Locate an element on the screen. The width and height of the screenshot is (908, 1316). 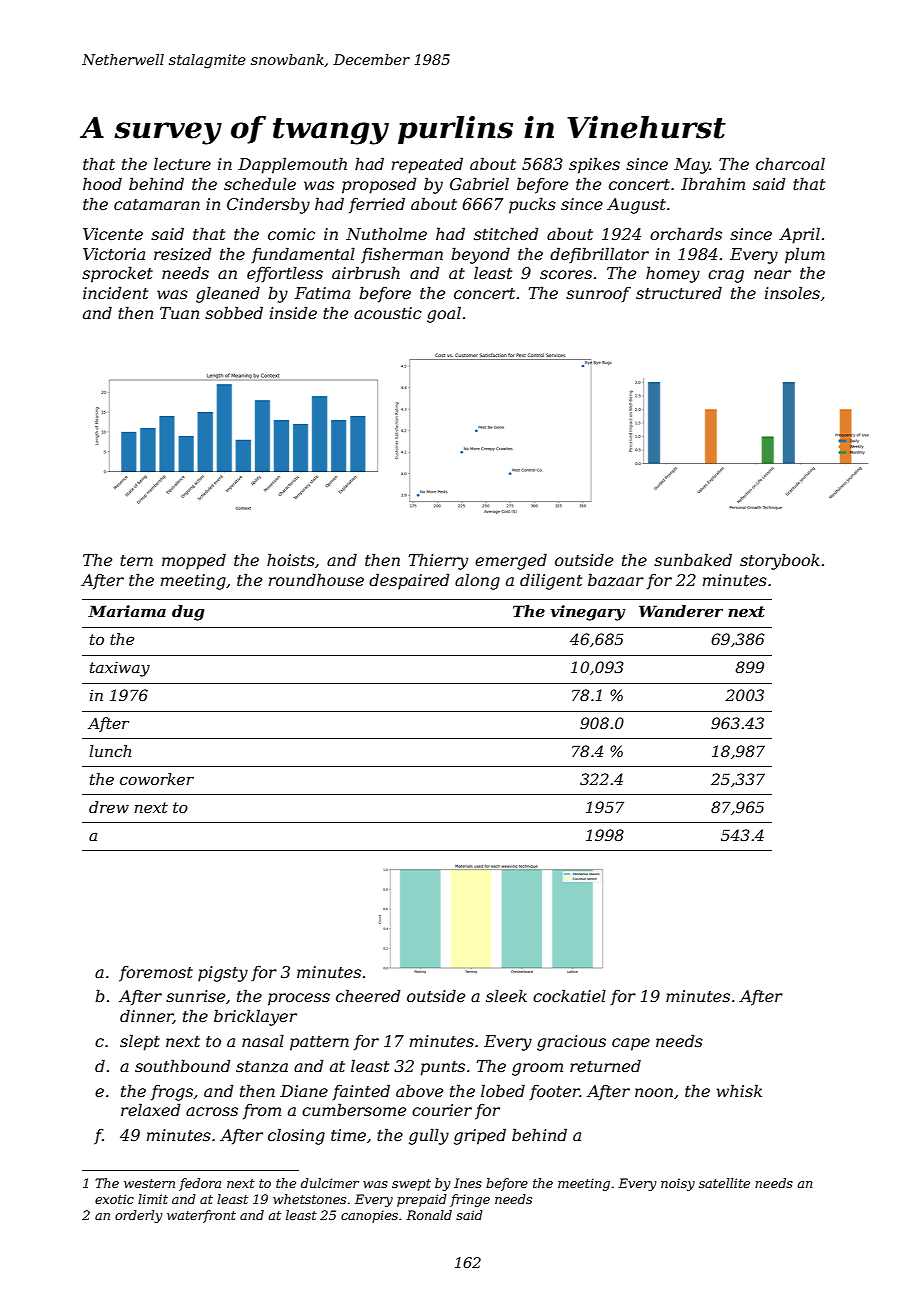
cape is located at coordinates (631, 1044).
